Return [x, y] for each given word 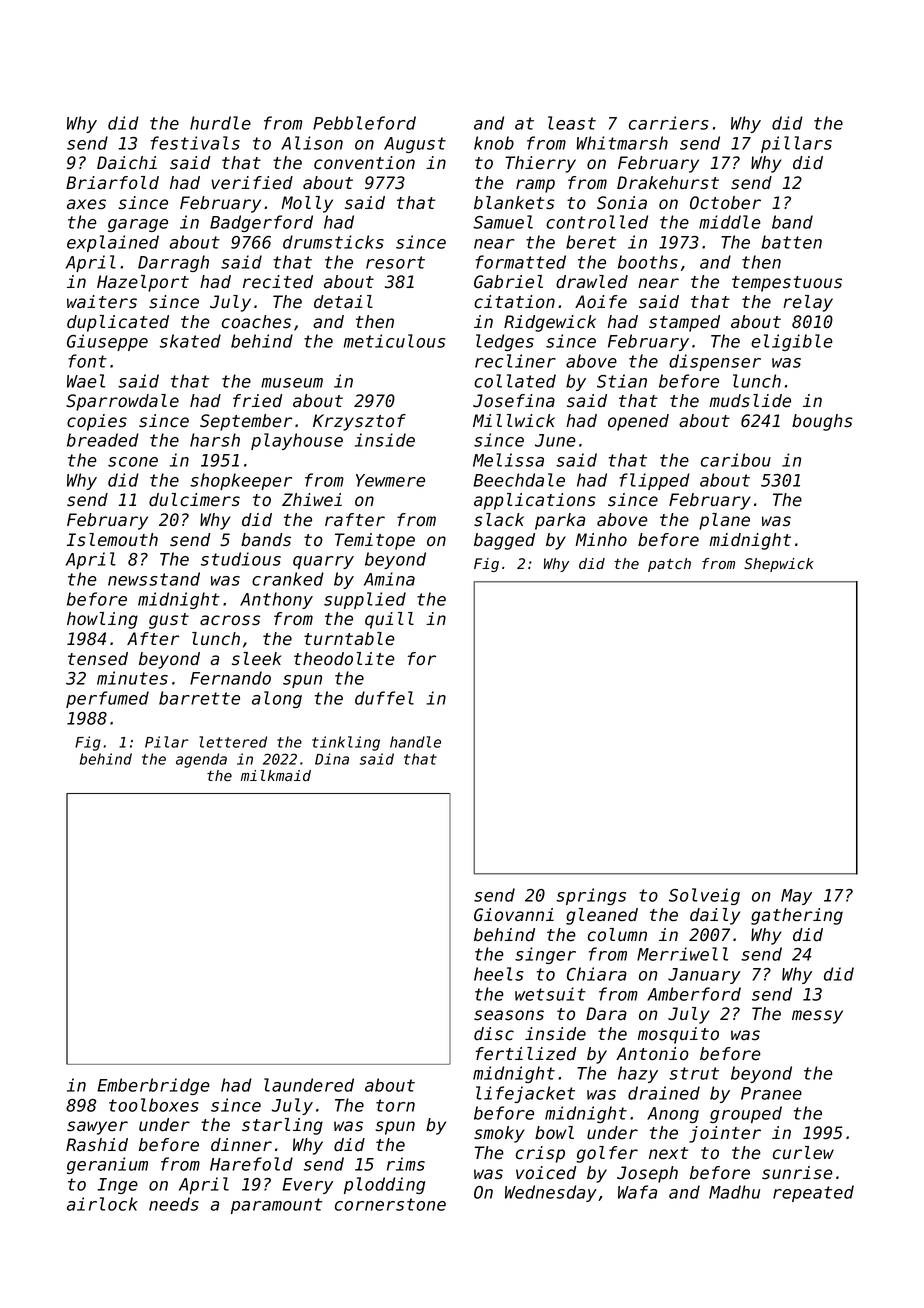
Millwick [514, 421]
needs [174, 1204]
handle [415, 742]
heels [499, 974]
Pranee [771, 1093]
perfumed [107, 699]
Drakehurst [668, 183]
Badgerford [261, 223]
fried [257, 401]
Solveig [704, 896]
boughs [822, 422]
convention [364, 163]
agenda [201, 760]
